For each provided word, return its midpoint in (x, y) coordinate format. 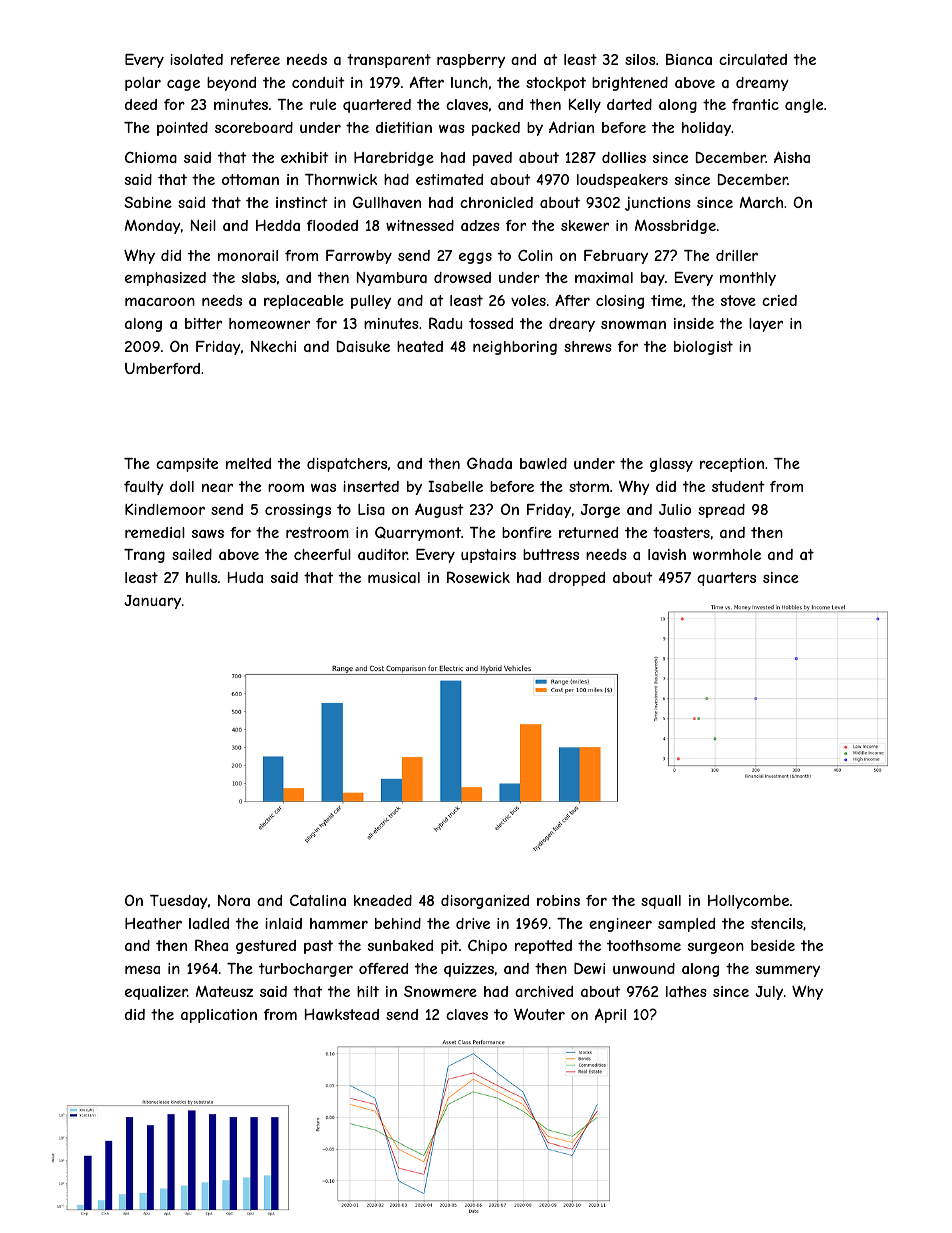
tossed (491, 323)
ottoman (250, 179)
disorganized (485, 902)
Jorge (600, 511)
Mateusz (224, 991)
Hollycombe (748, 902)
